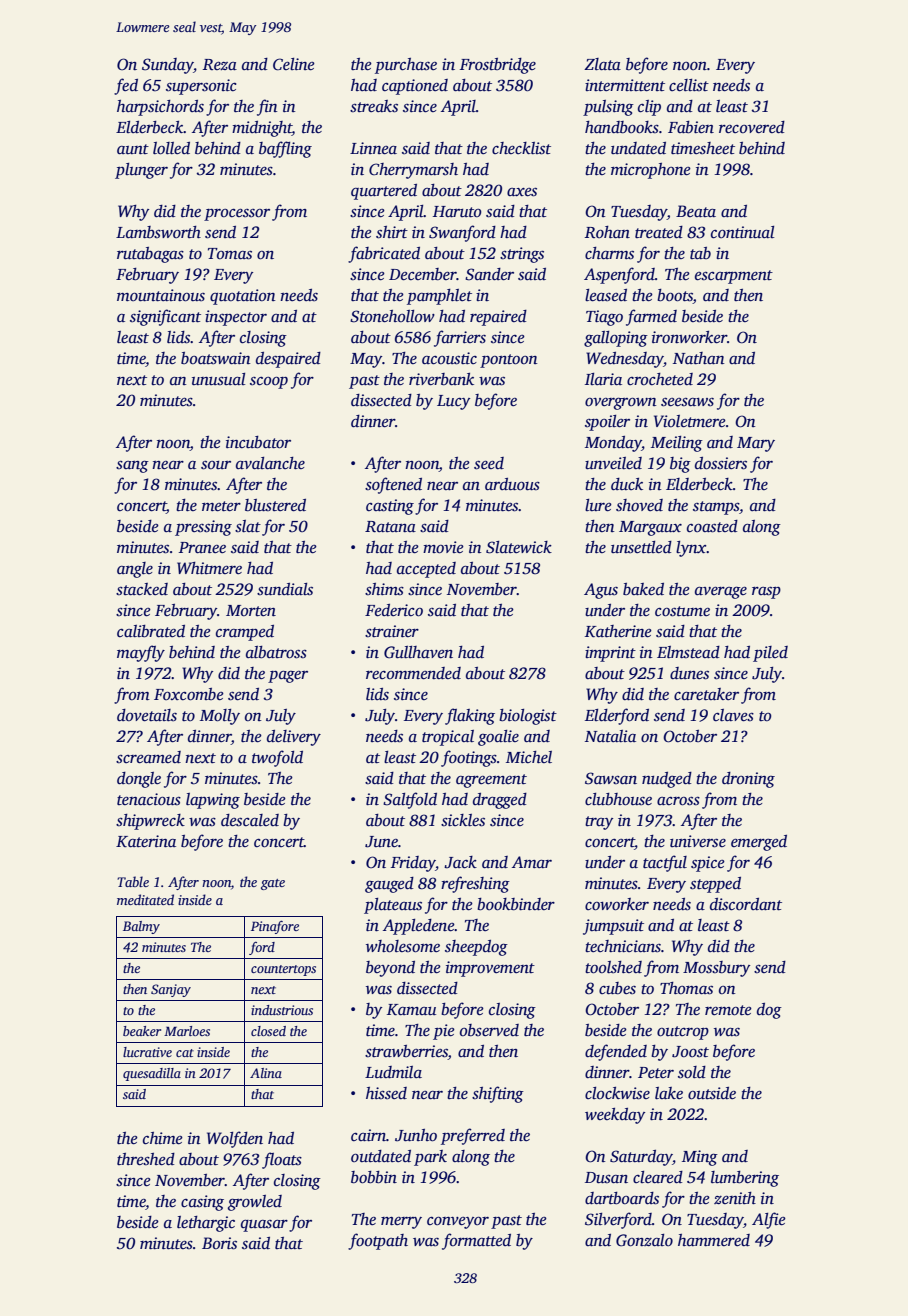 Image resolution: width=908 pixels, height=1316 pixels. I want to click on checklist, so click(521, 148).
